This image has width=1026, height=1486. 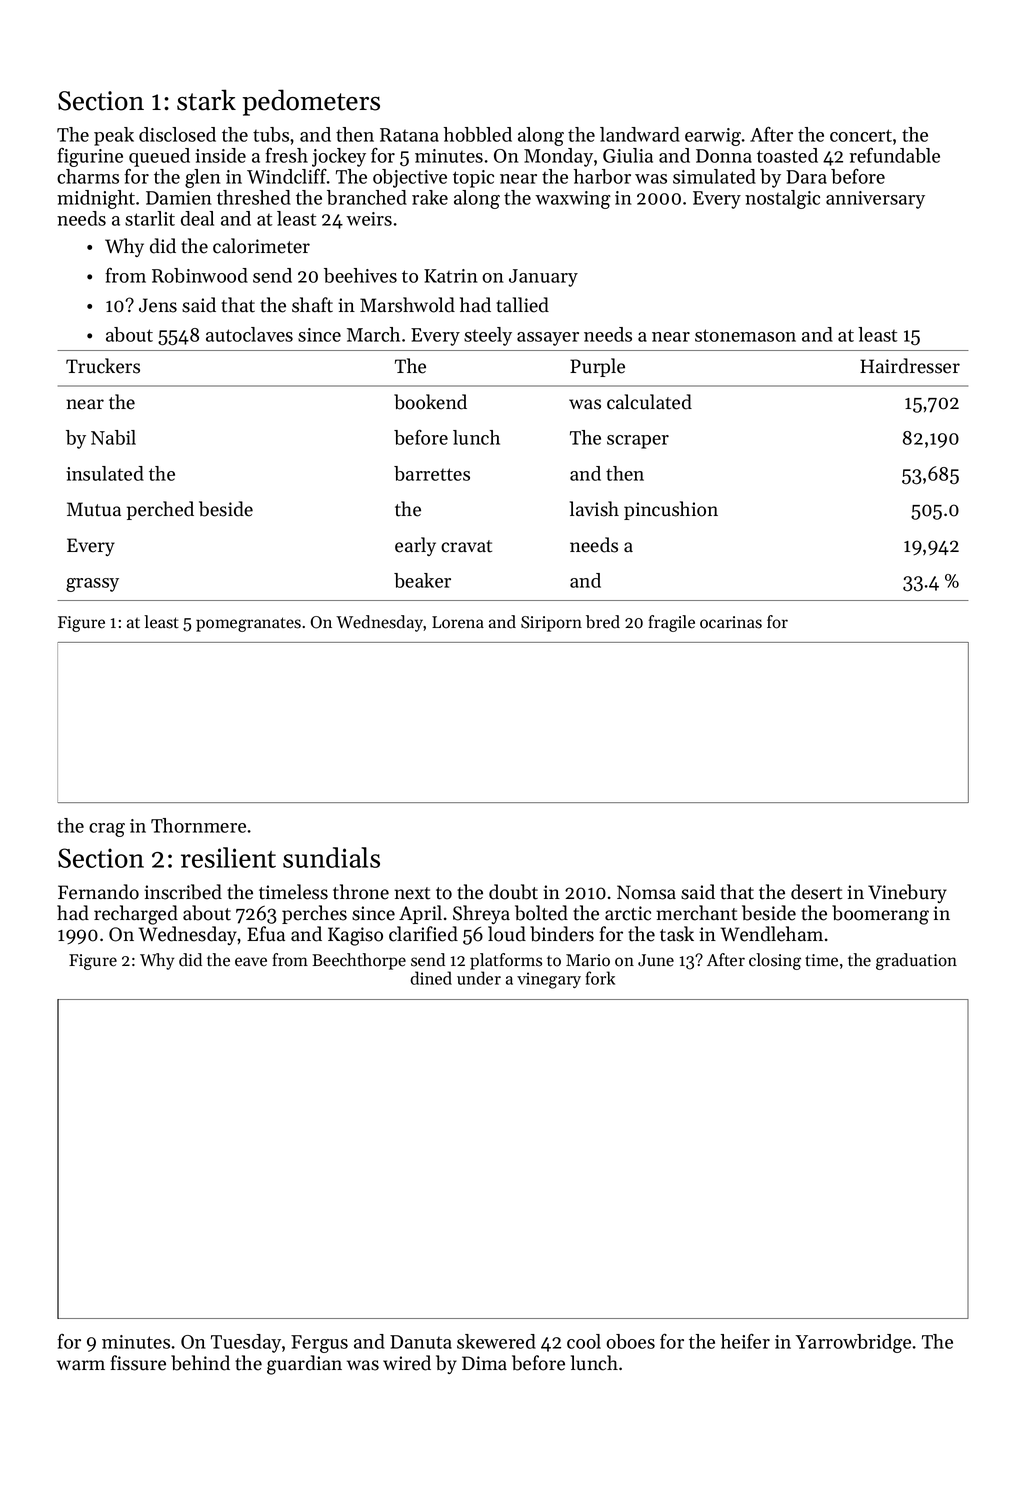 I want to click on wired, so click(x=407, y=1363).
